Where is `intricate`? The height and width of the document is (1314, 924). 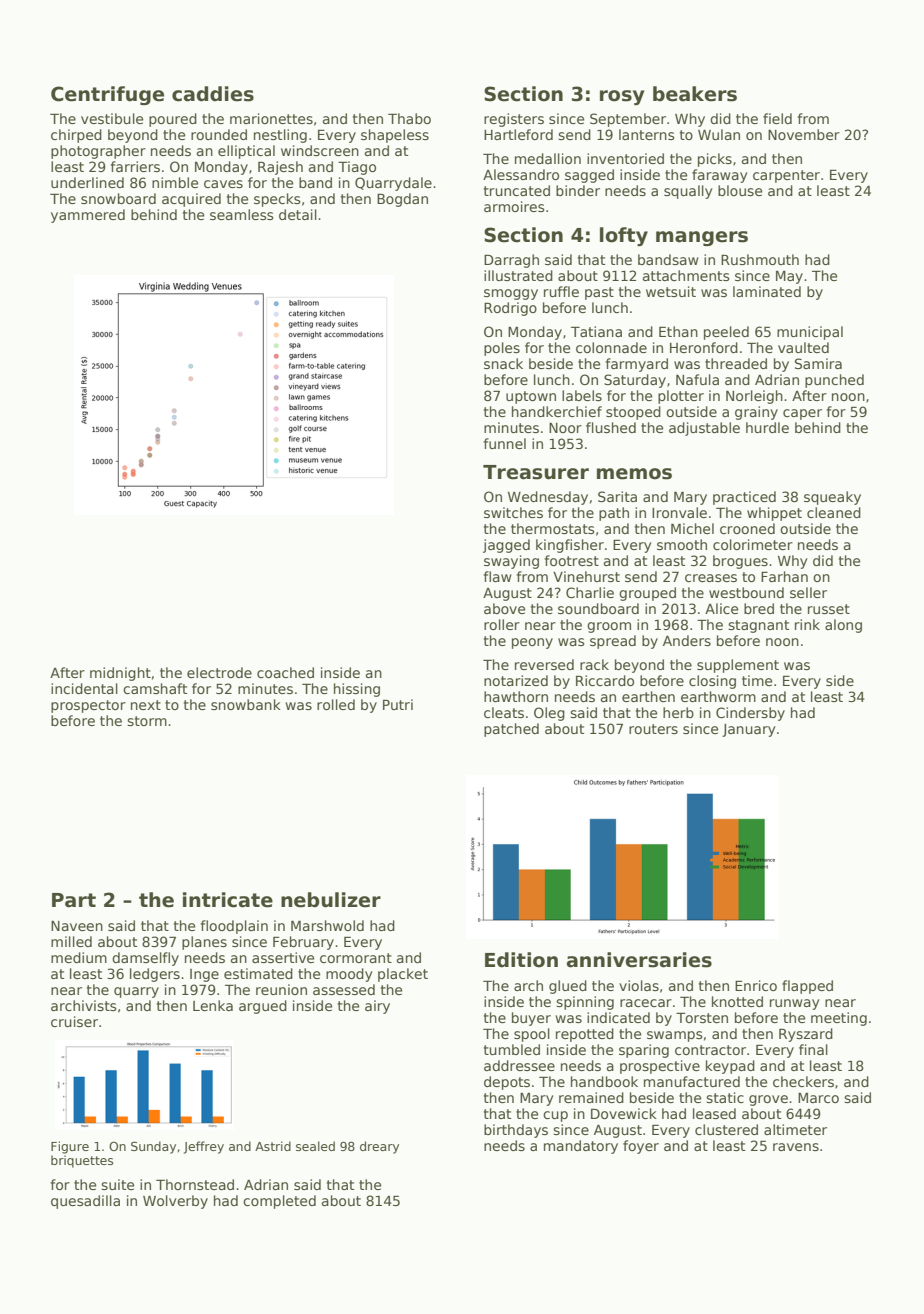
intricate is located at coordinates (228, 900).
